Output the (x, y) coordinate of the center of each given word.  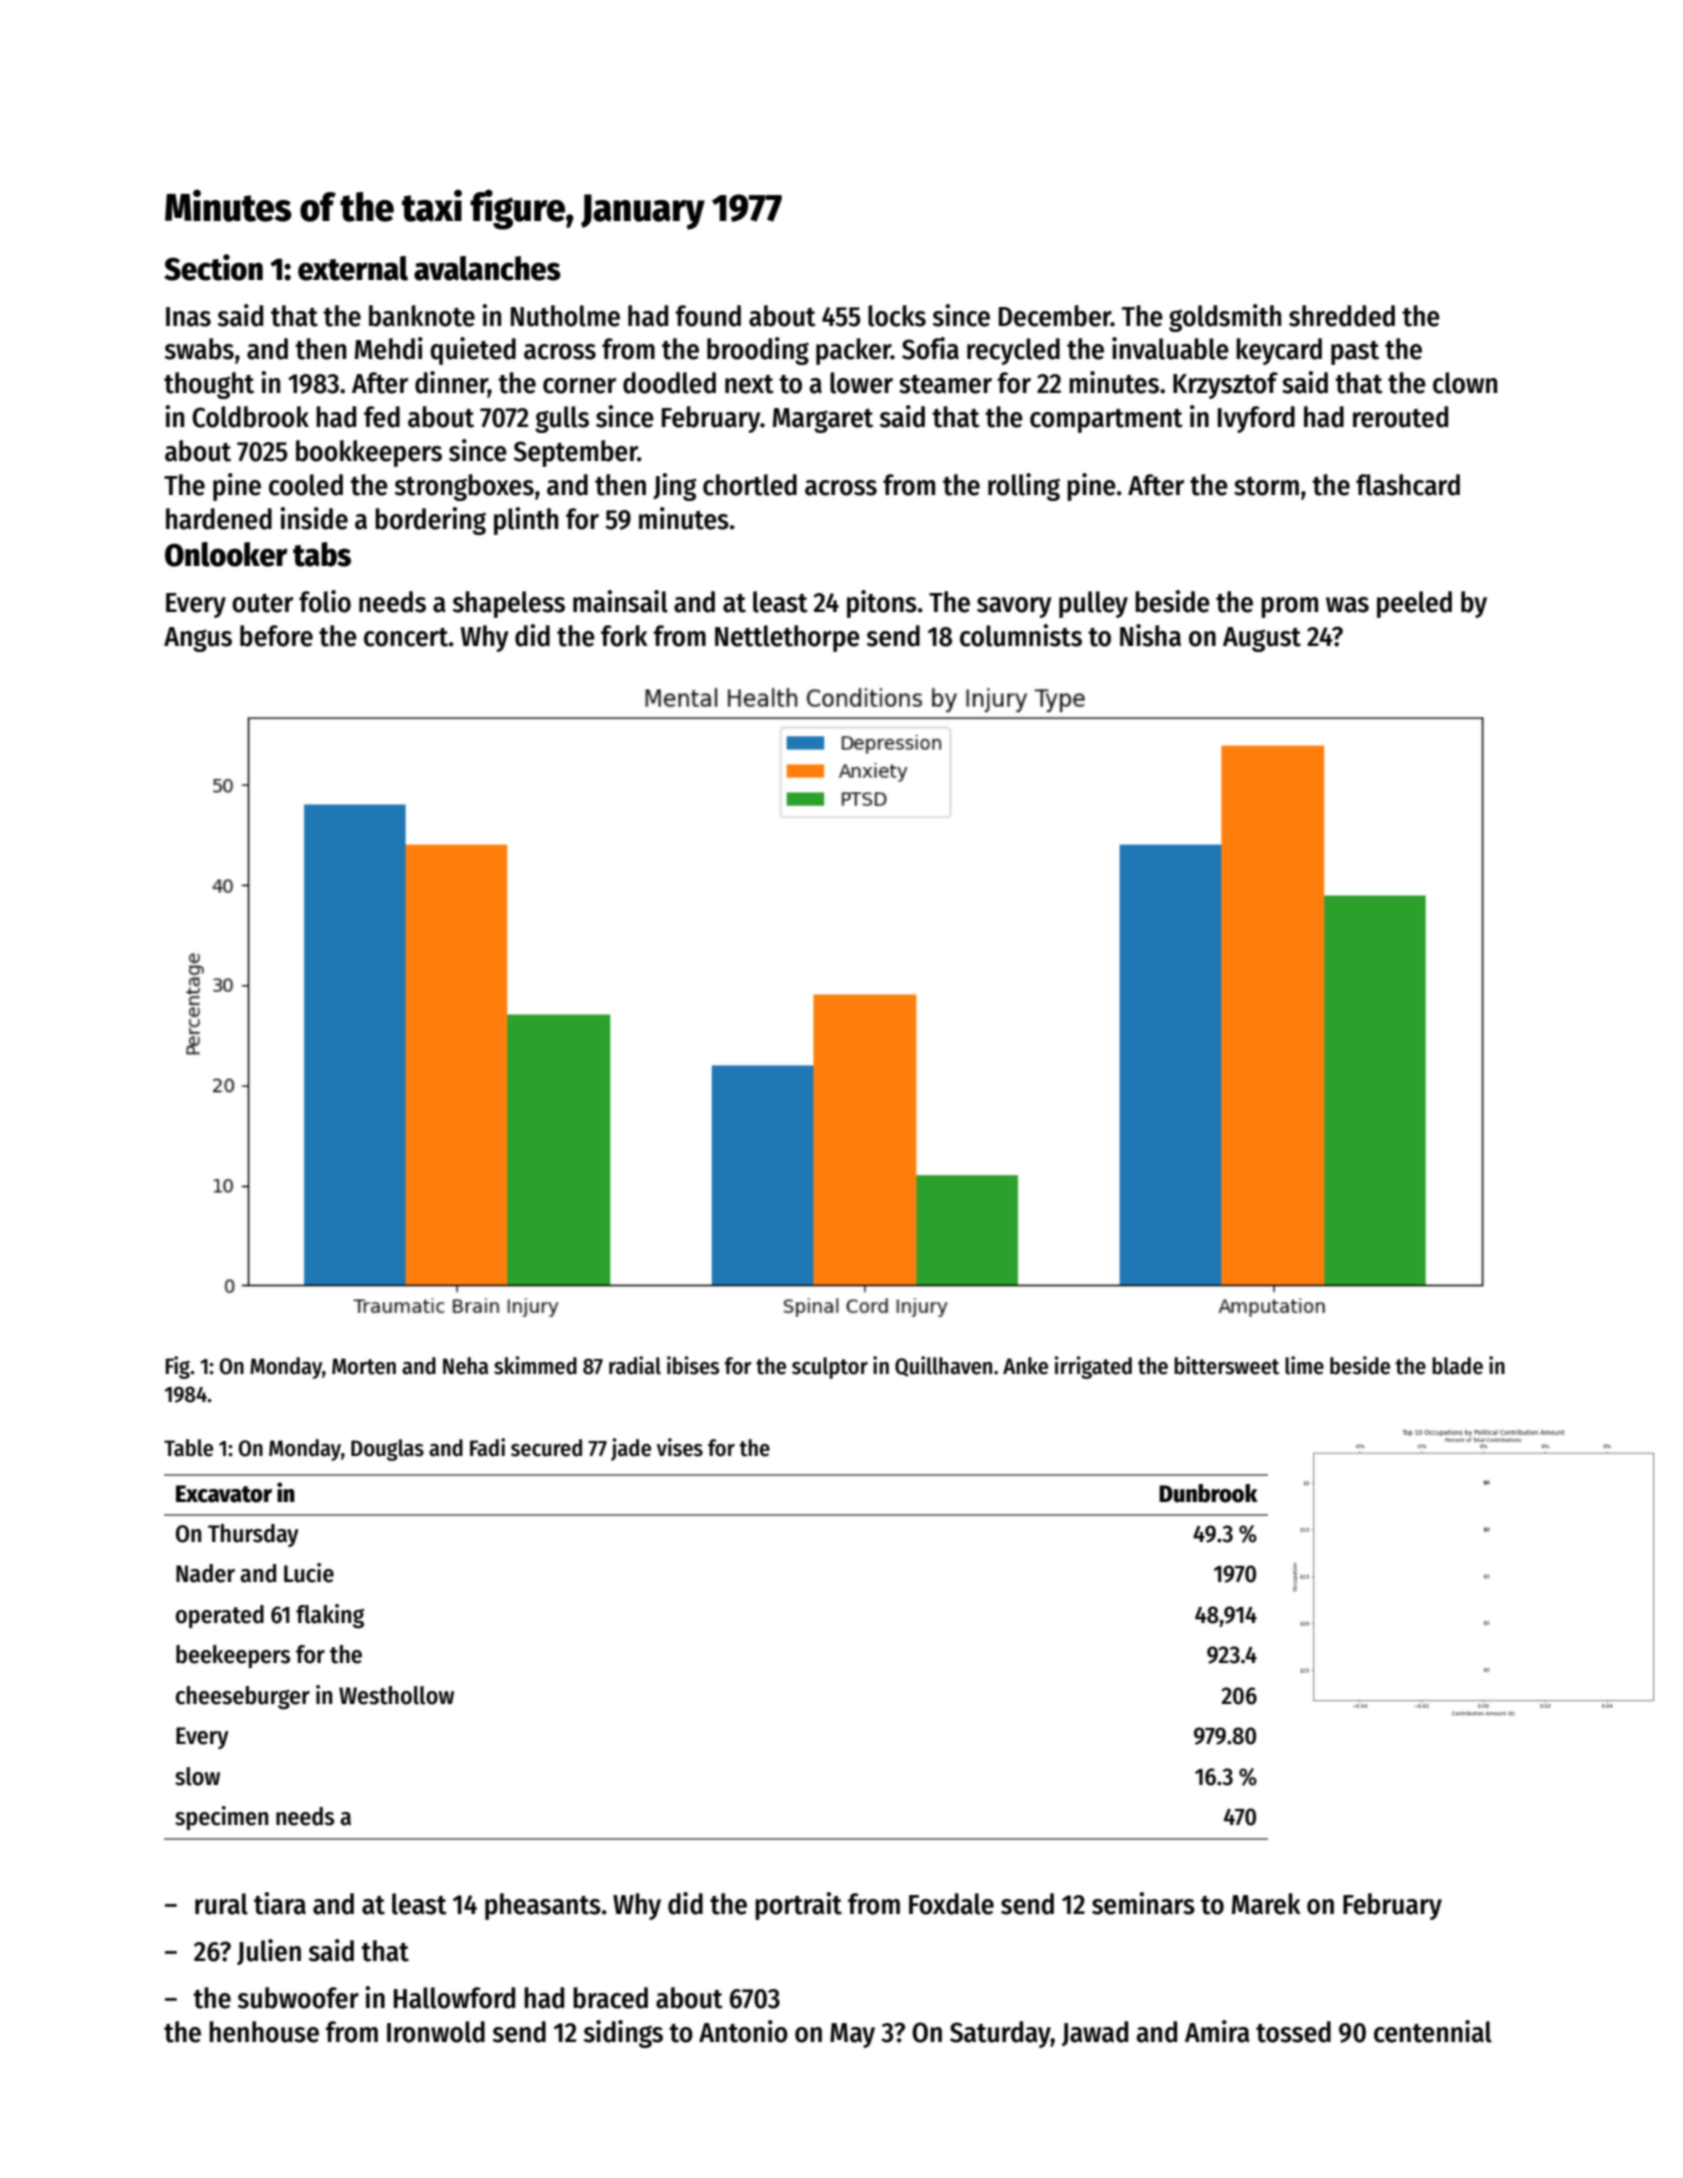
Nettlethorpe (787, 638)
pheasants (543, 1906)
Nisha (1150, 635)
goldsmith (1225, 318)
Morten (364, 1366)
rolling (1024, 487)
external (353, 268)
